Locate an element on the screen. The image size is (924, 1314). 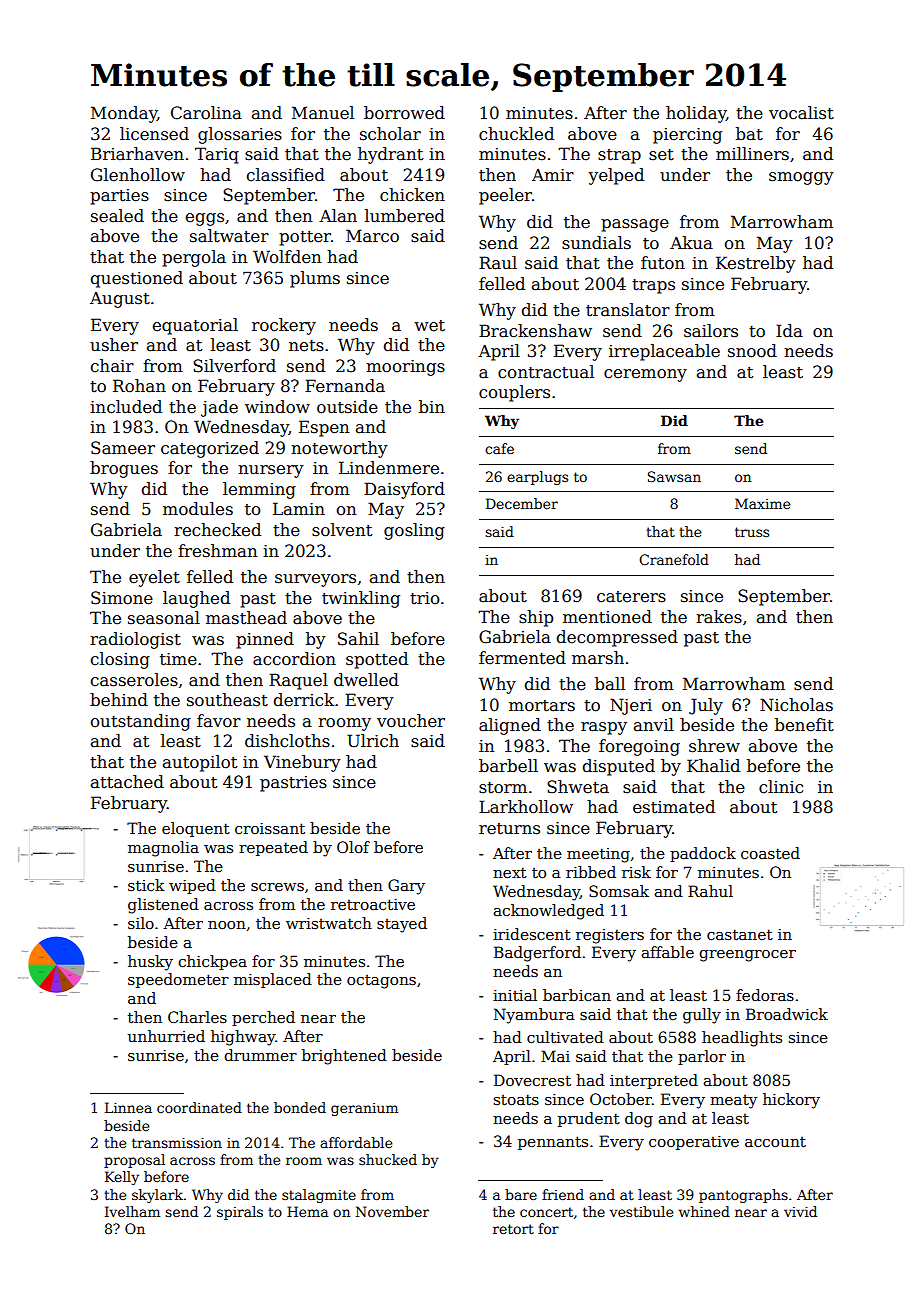
Broadwick is located at coordinates (787, 1014).
